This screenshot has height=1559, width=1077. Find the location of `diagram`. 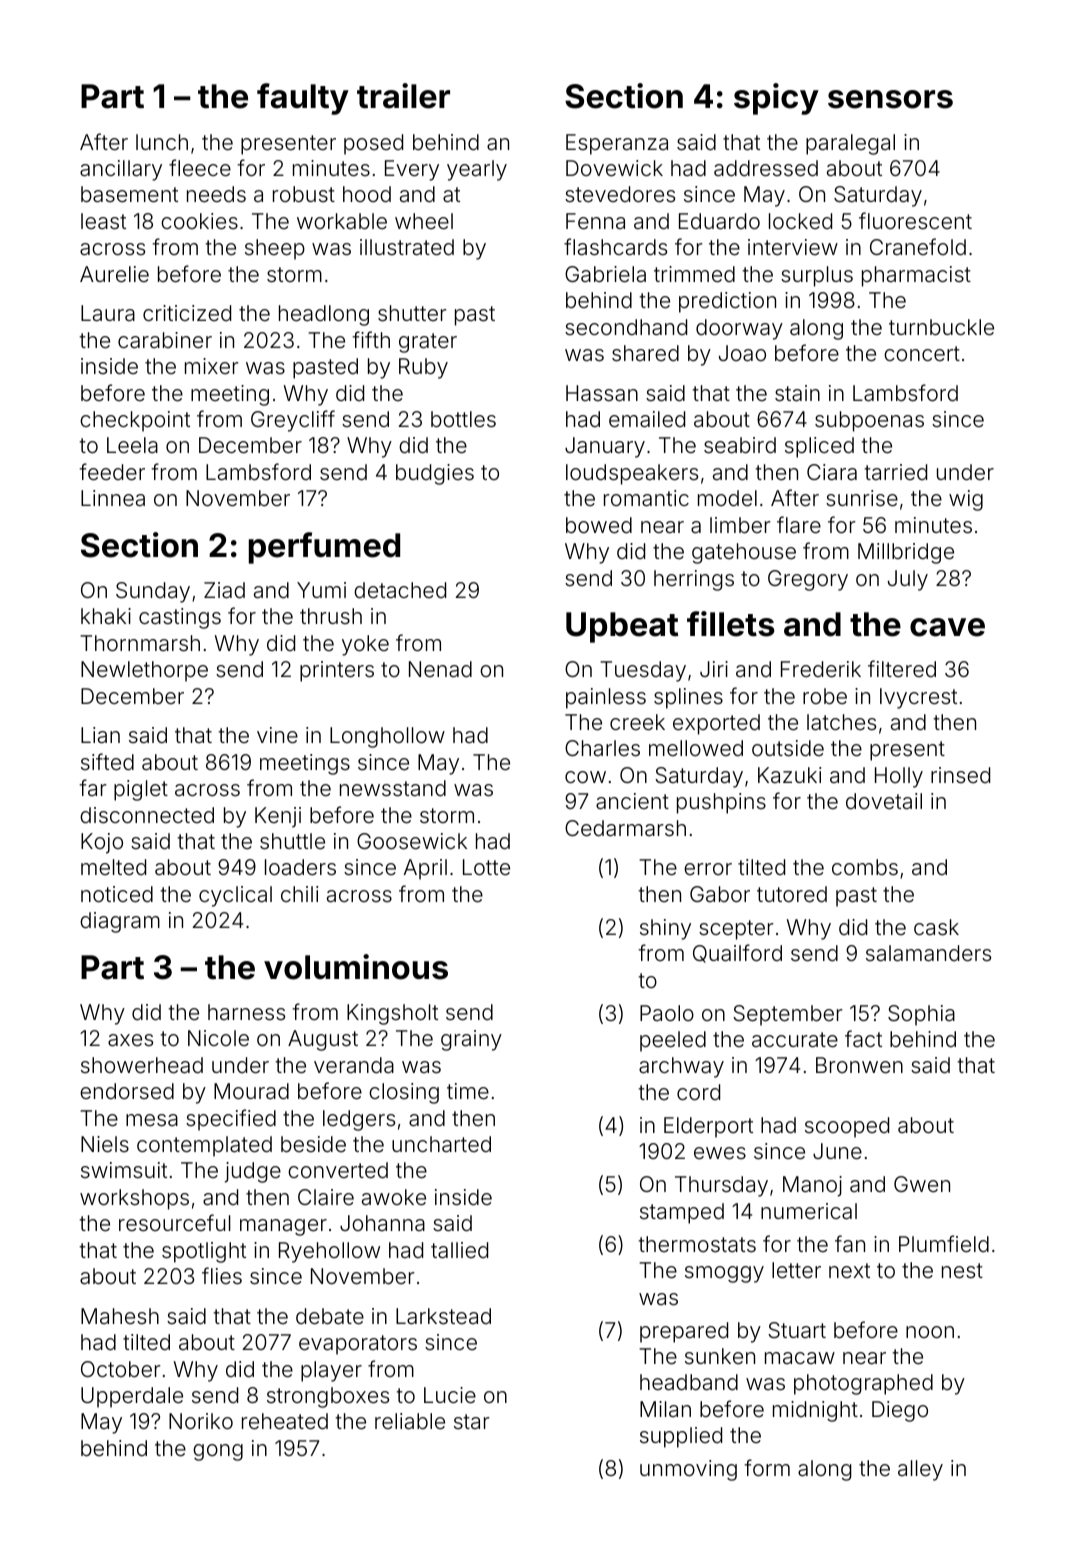

diagram is located at coordinates (120, 922).
